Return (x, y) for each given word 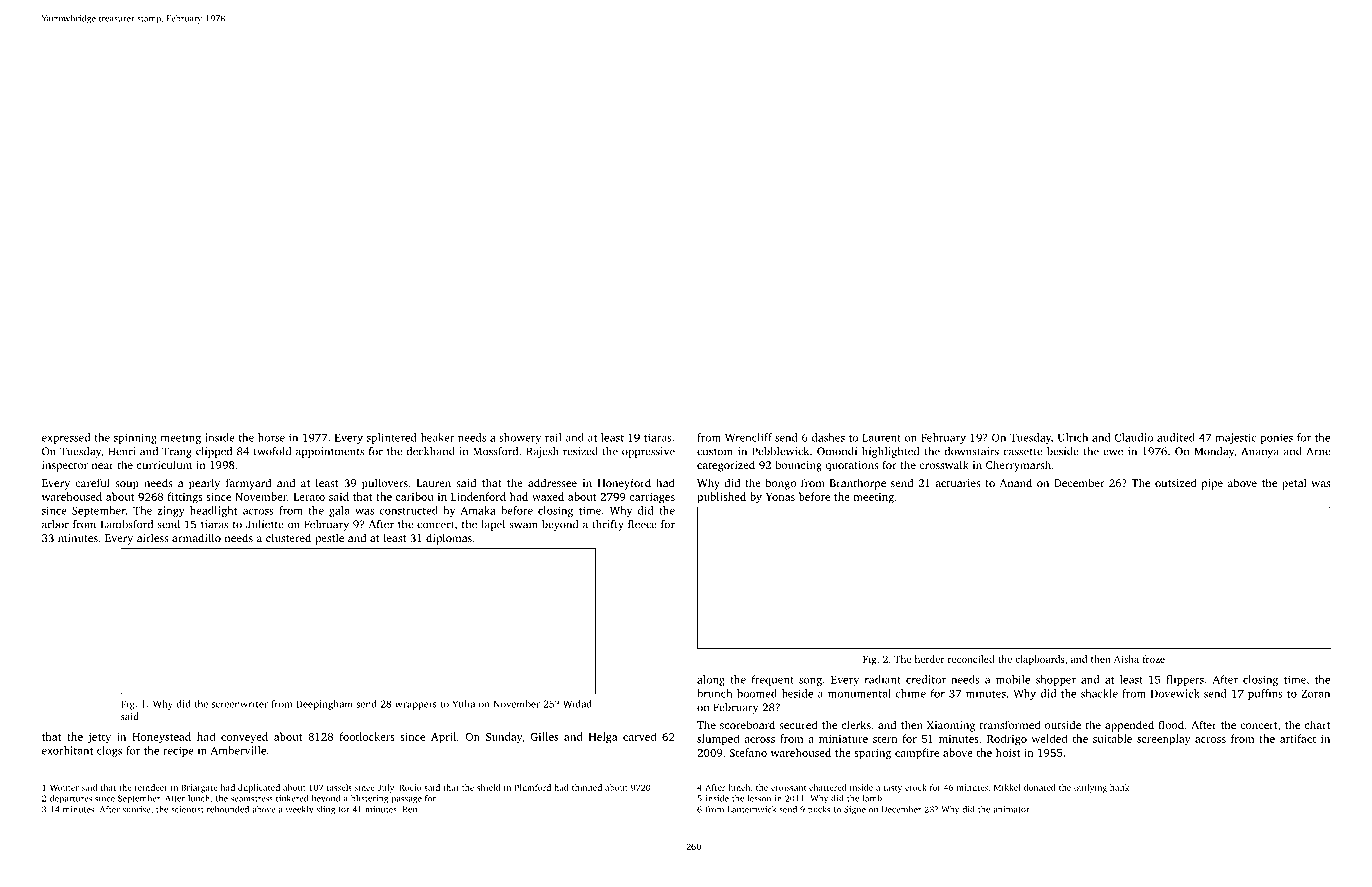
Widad (577, 704)
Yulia (463, 704)
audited (1176, 437)
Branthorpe (858, 484)
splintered (392, 438)
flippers (1185, 680)
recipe (178, 751)
